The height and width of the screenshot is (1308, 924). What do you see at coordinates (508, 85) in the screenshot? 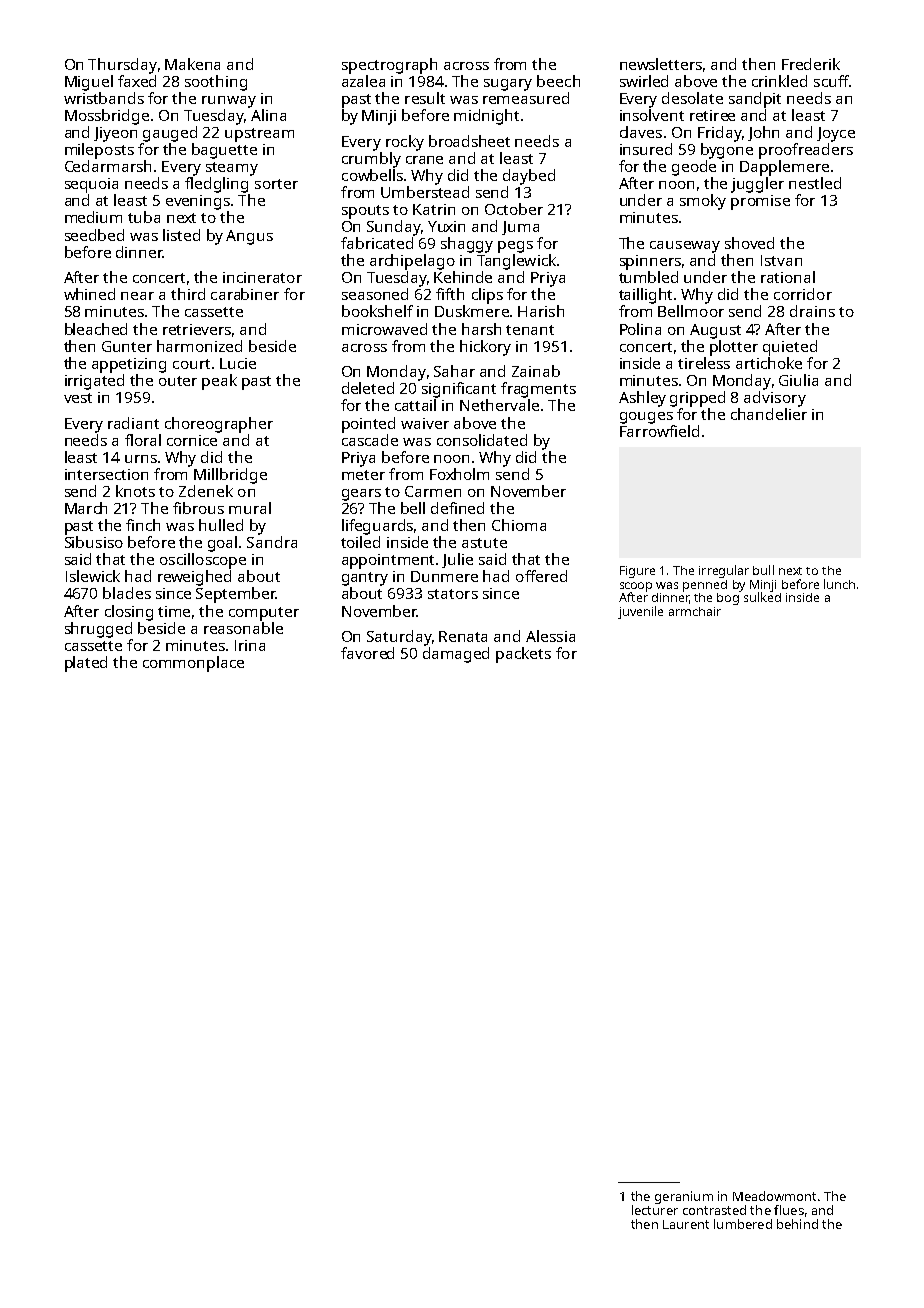
I see `sugary` at bounding box center [508, 85].
